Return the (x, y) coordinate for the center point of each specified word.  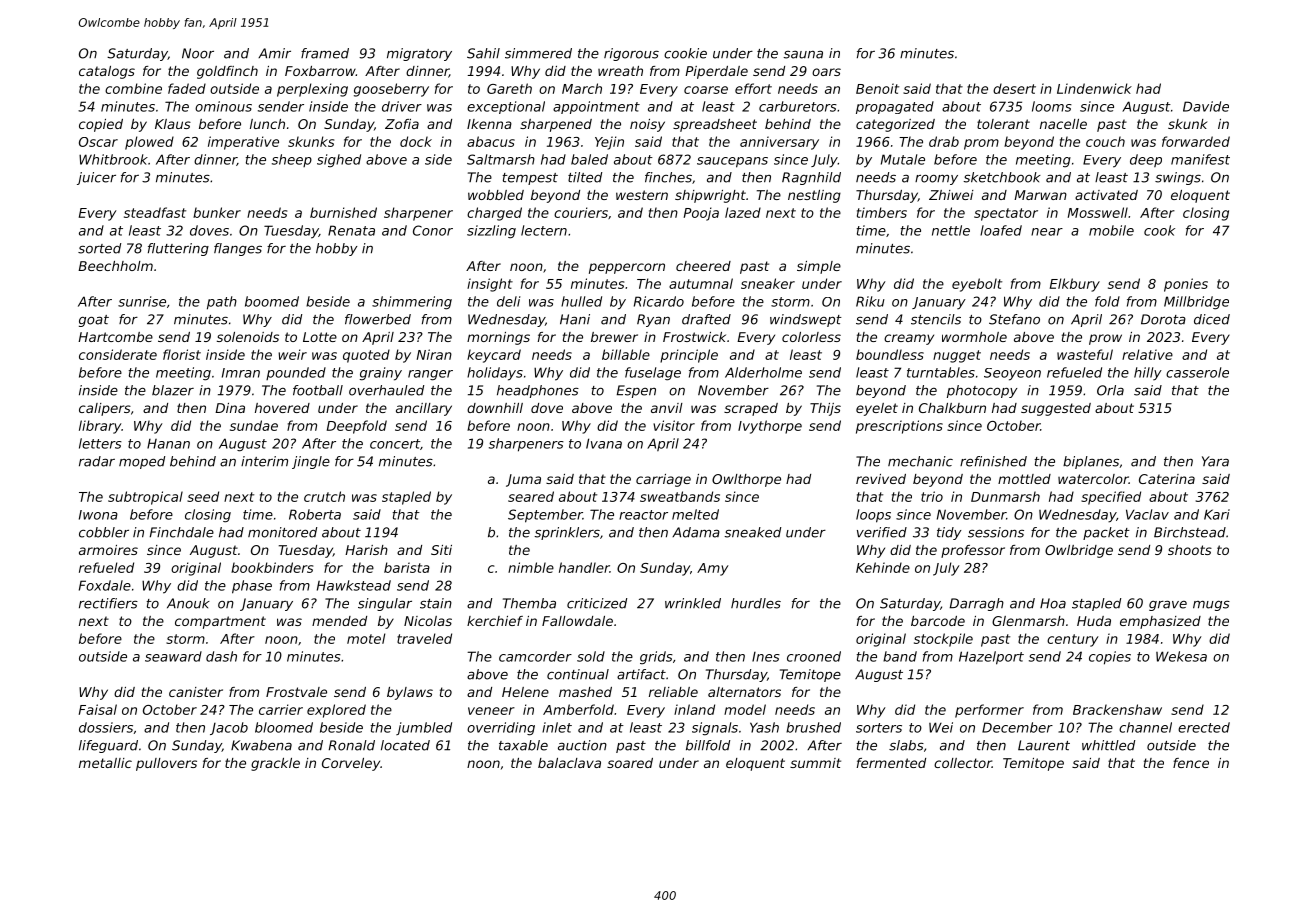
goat (94, 321)
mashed (585, 692)
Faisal (98, 709)
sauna (803, 54)
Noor (198, 53)
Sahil (483, 53)
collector (963, 763)
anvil (667, 408)
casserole (1197, 372)
